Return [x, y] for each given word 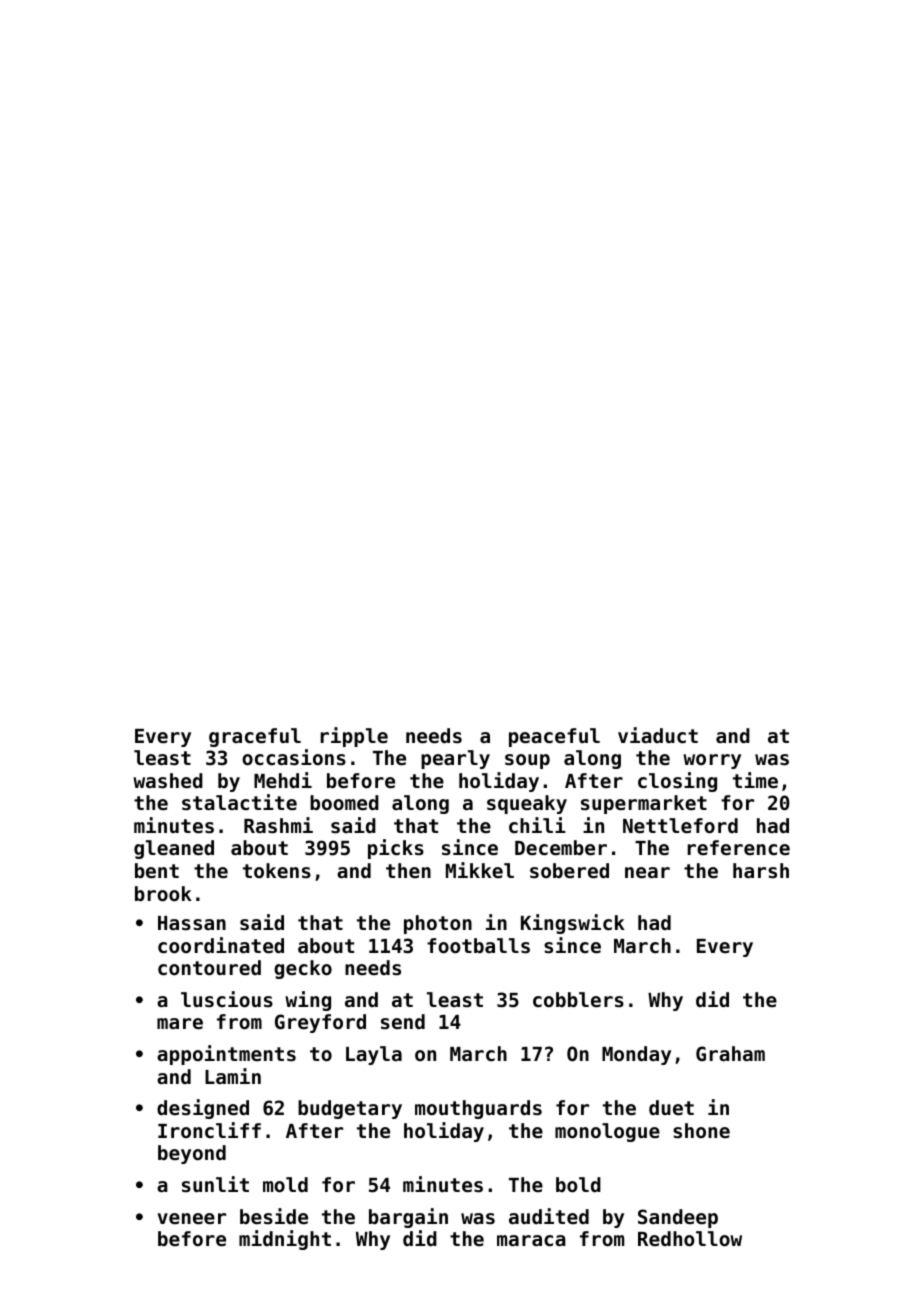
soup [527, 761]
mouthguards [478, 1109]
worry [712, 761]
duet [671, 1107]
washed [168, 780]
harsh [761, 870]
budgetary [350, 1109]
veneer [192, 1218]
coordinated [221, 945]
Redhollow [690, 1238]
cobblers [578, 999]
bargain [408, 1218]
